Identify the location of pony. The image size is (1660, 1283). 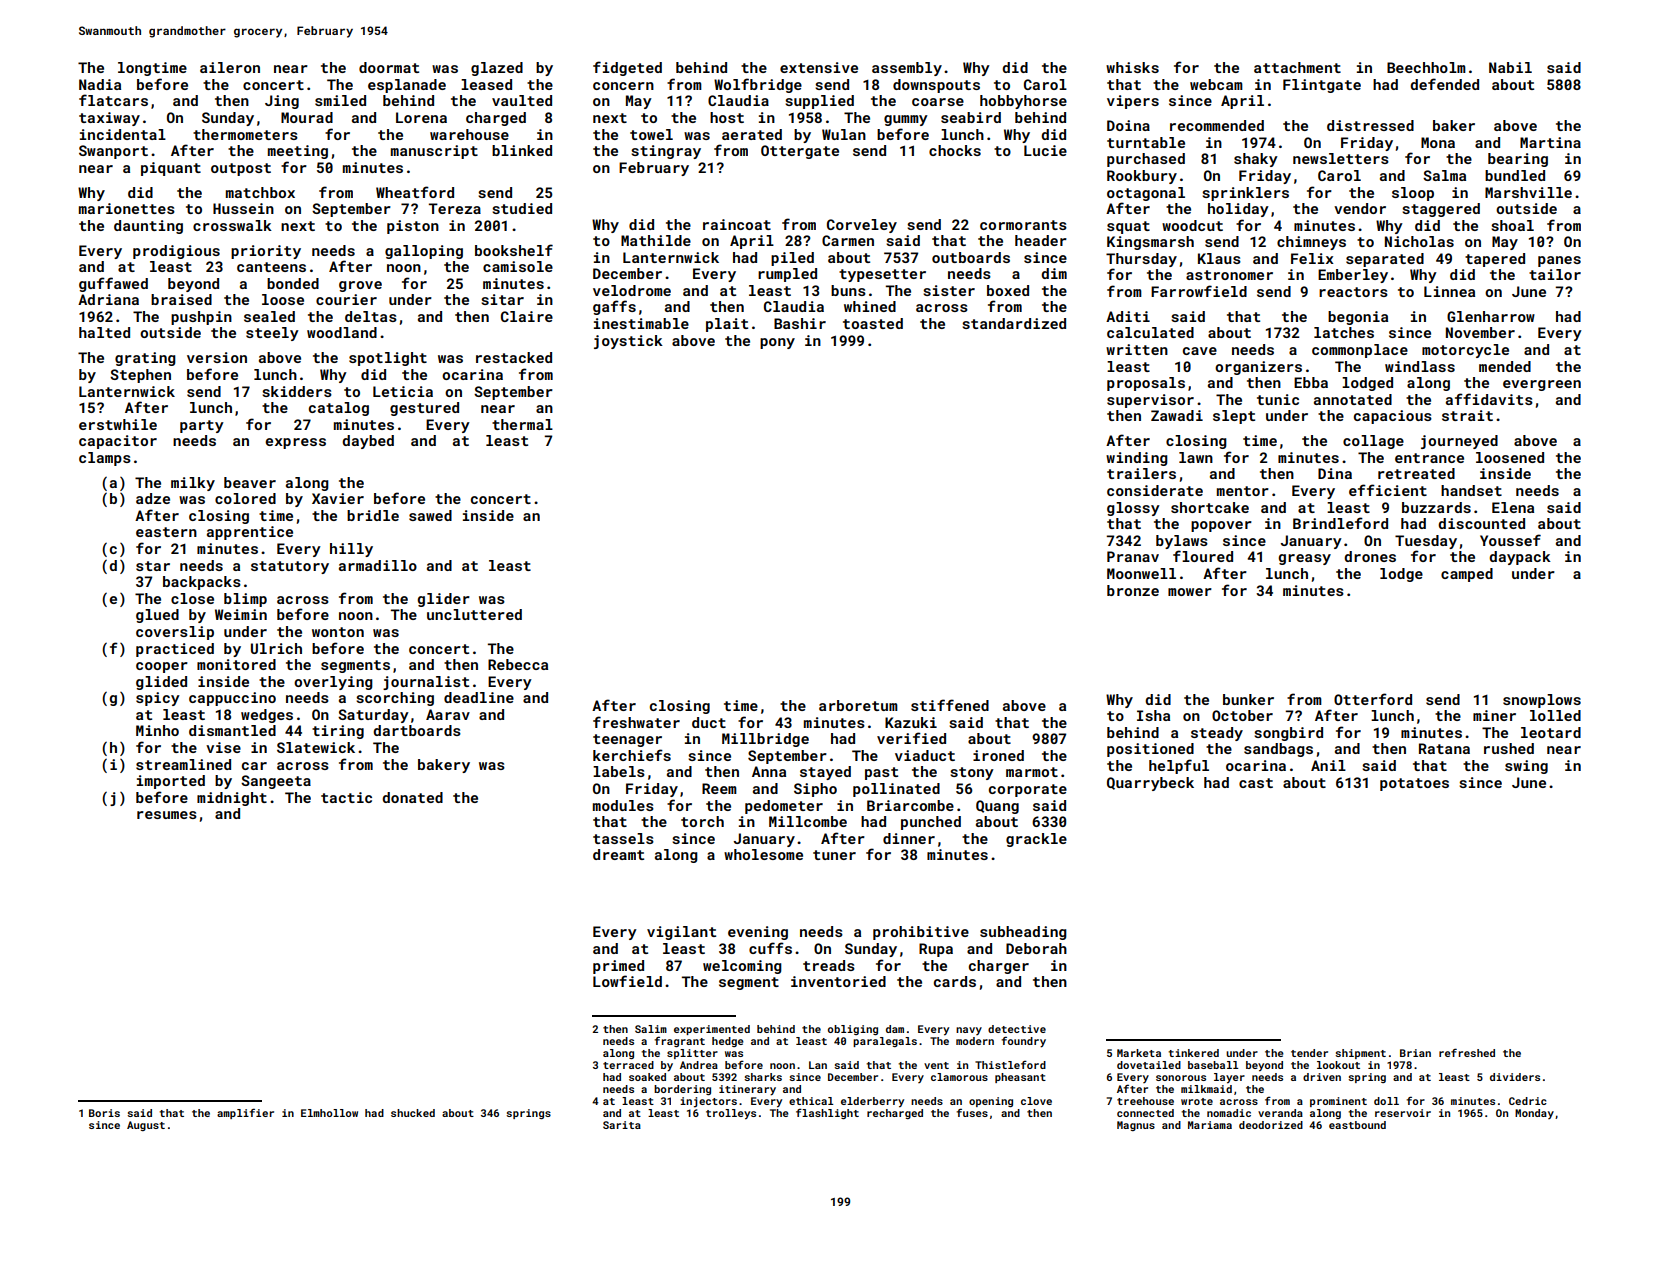
(777, 343).
